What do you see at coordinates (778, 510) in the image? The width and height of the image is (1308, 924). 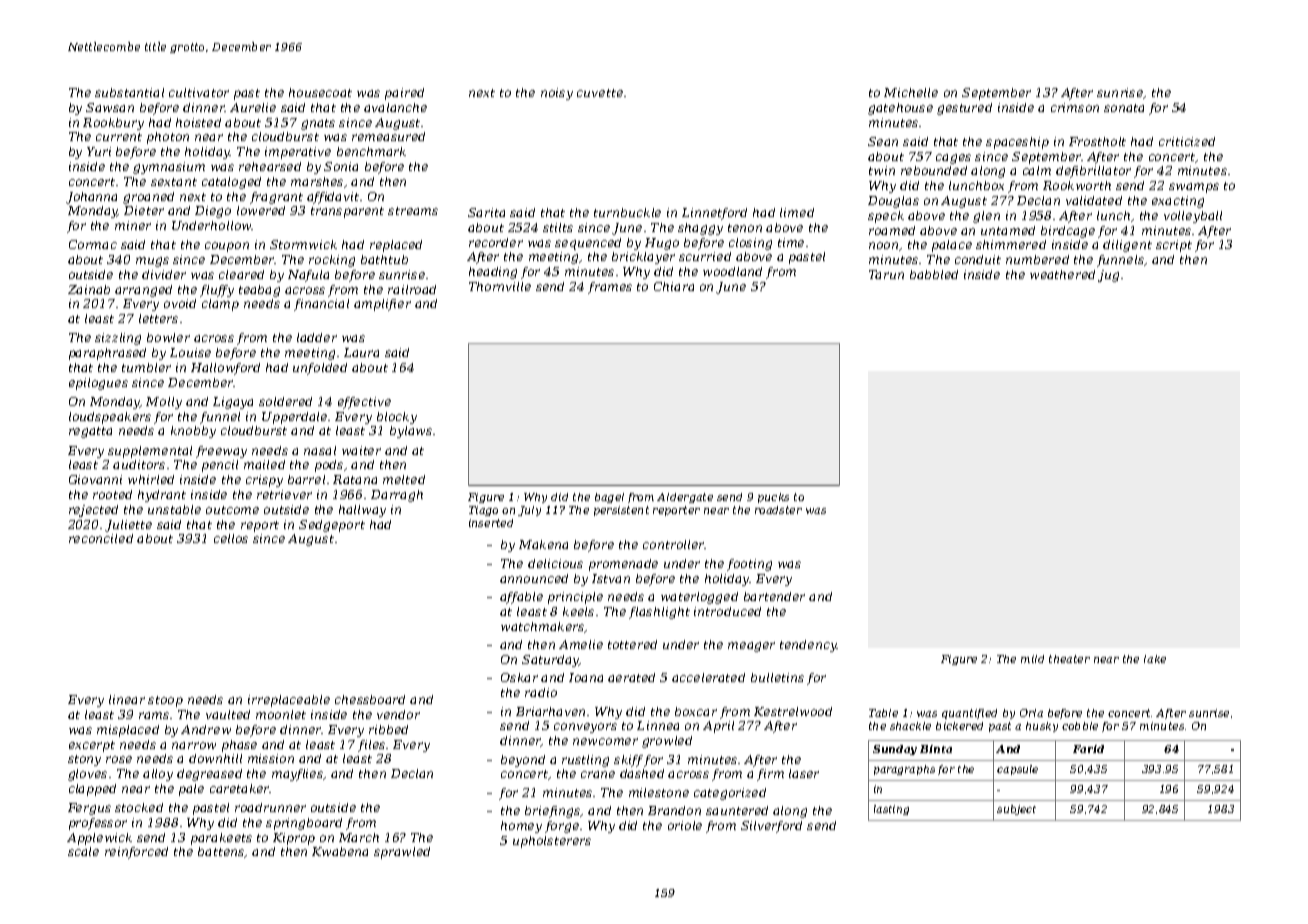 I see `roadster` at bounding box center [778, 510].
